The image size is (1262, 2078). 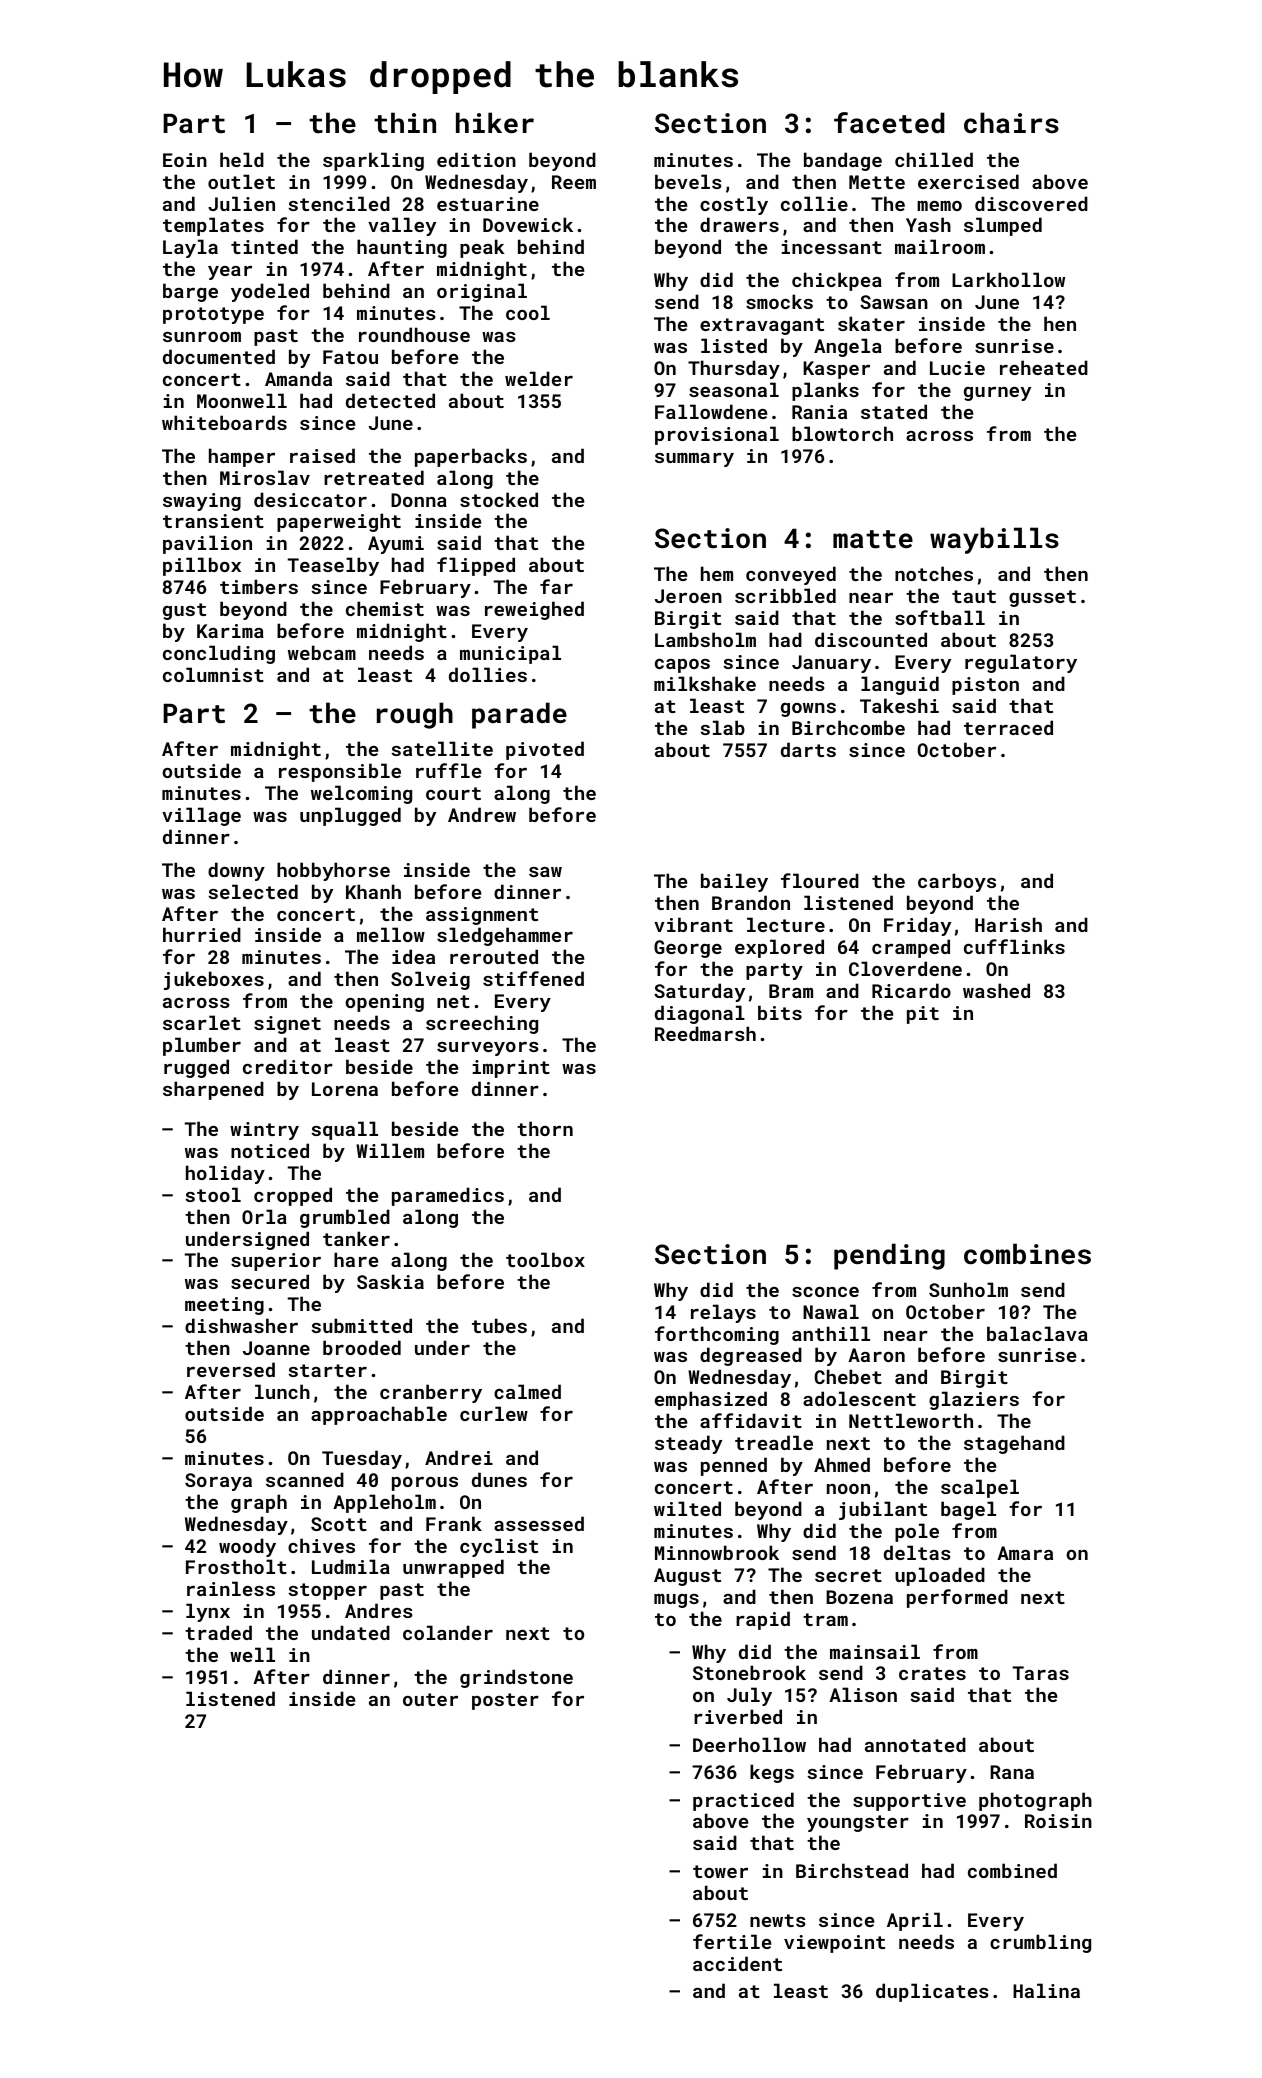 I want to click on practiced, so click(x=743, y=1801).
